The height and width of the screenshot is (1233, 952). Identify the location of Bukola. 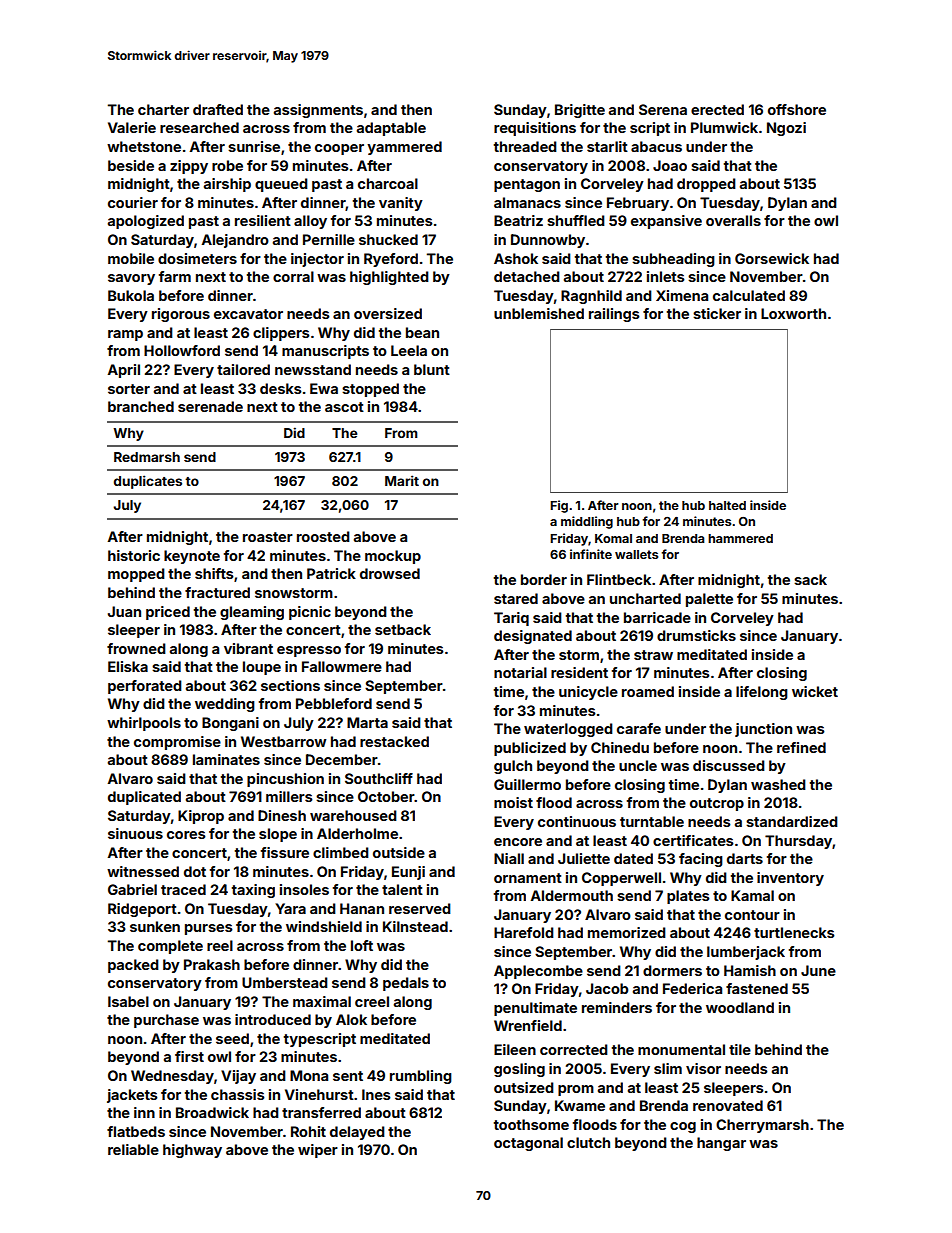
(131, 295).
